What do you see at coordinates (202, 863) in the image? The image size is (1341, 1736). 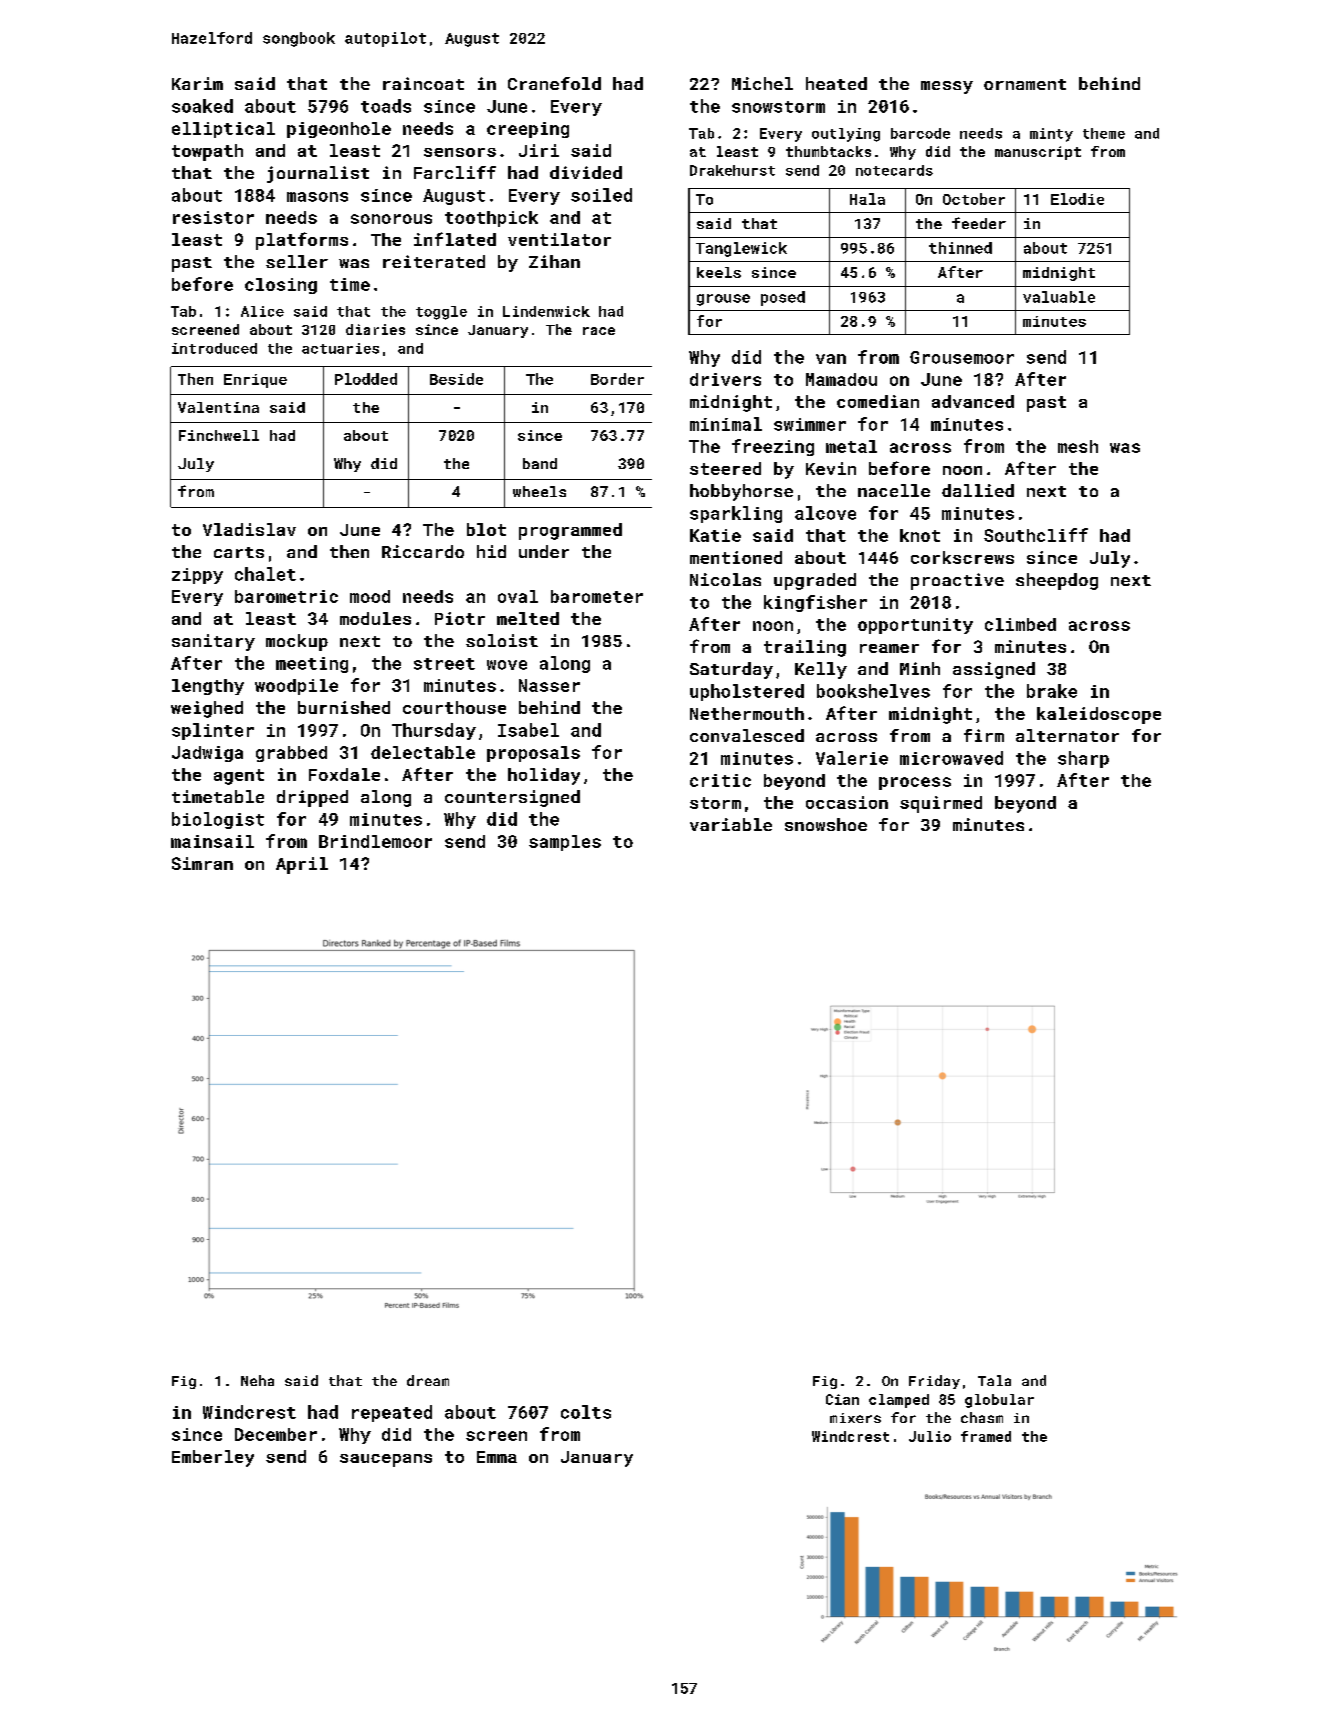 I see `Simran` at bounding box center [202, 863].
